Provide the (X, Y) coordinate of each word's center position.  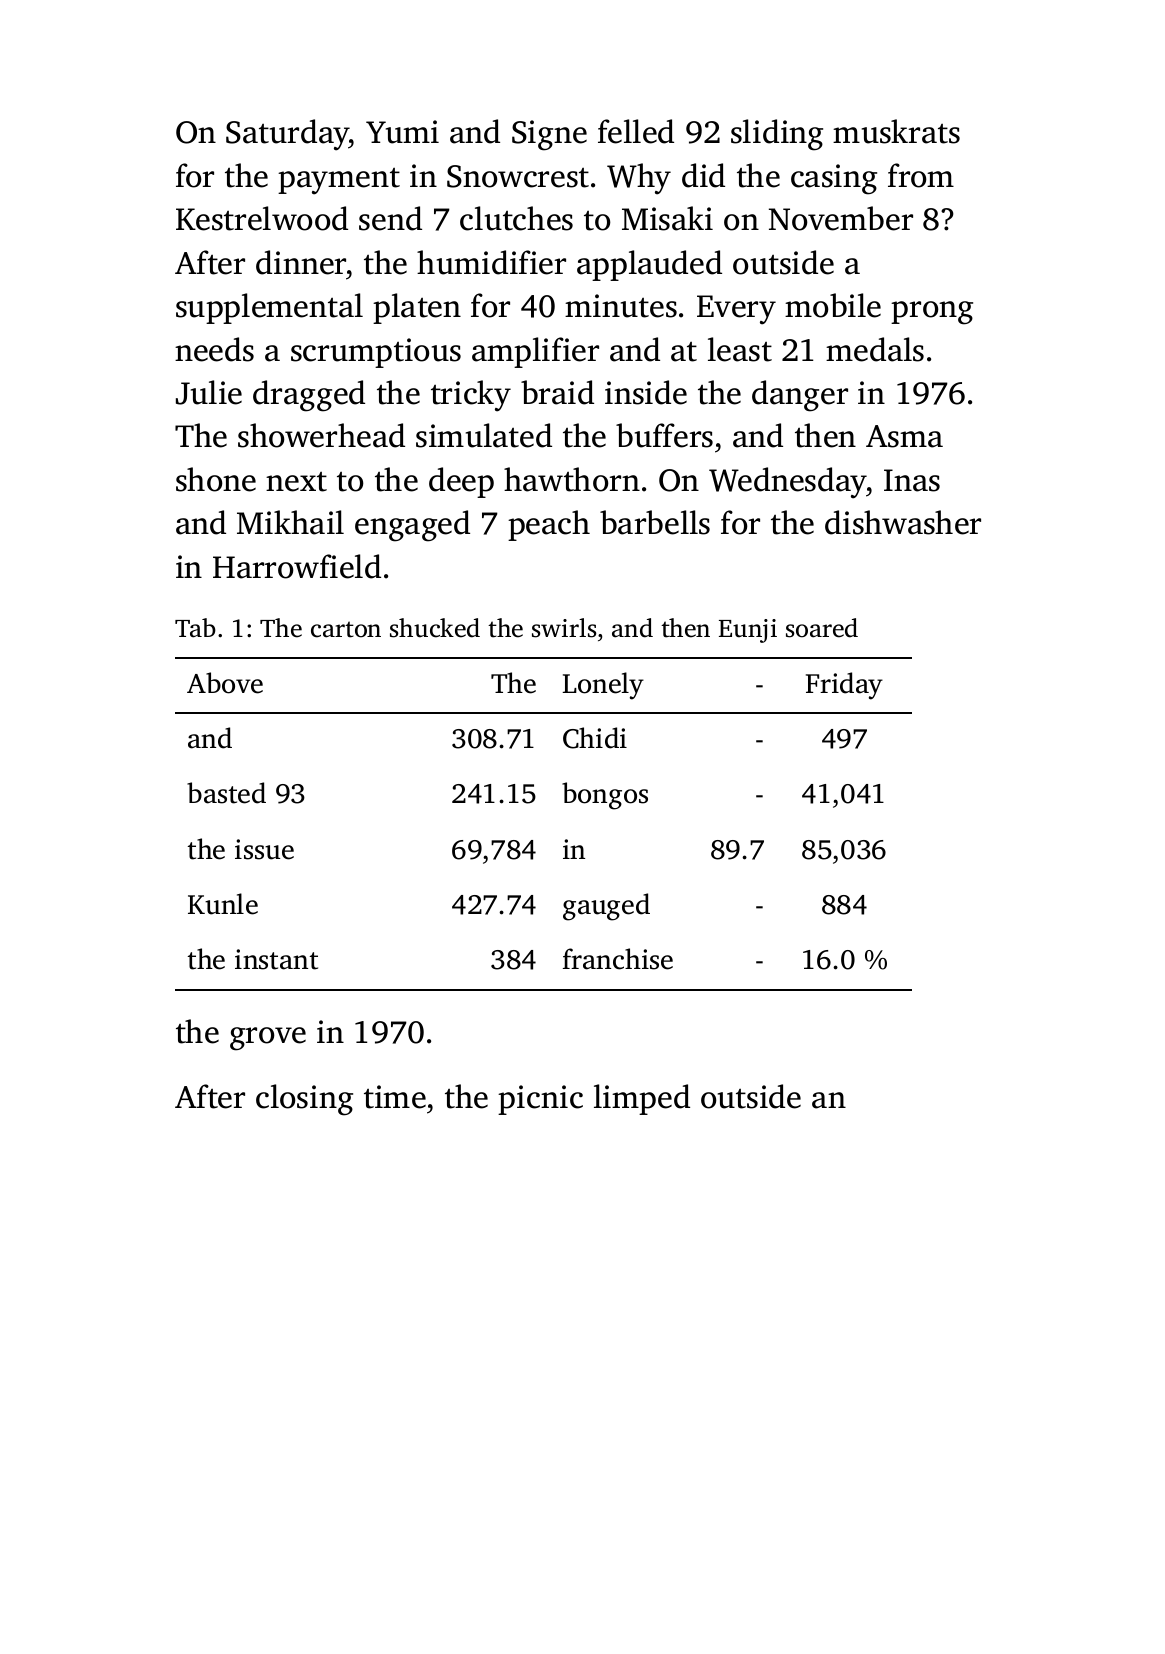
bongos (605, 796)
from (921, 175)
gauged (606, 907)
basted (226, 793)
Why (639, 179)
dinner (301, 262)
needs (214, 349)
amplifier (535, 352)
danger (800, 396)
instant (276, 959)
